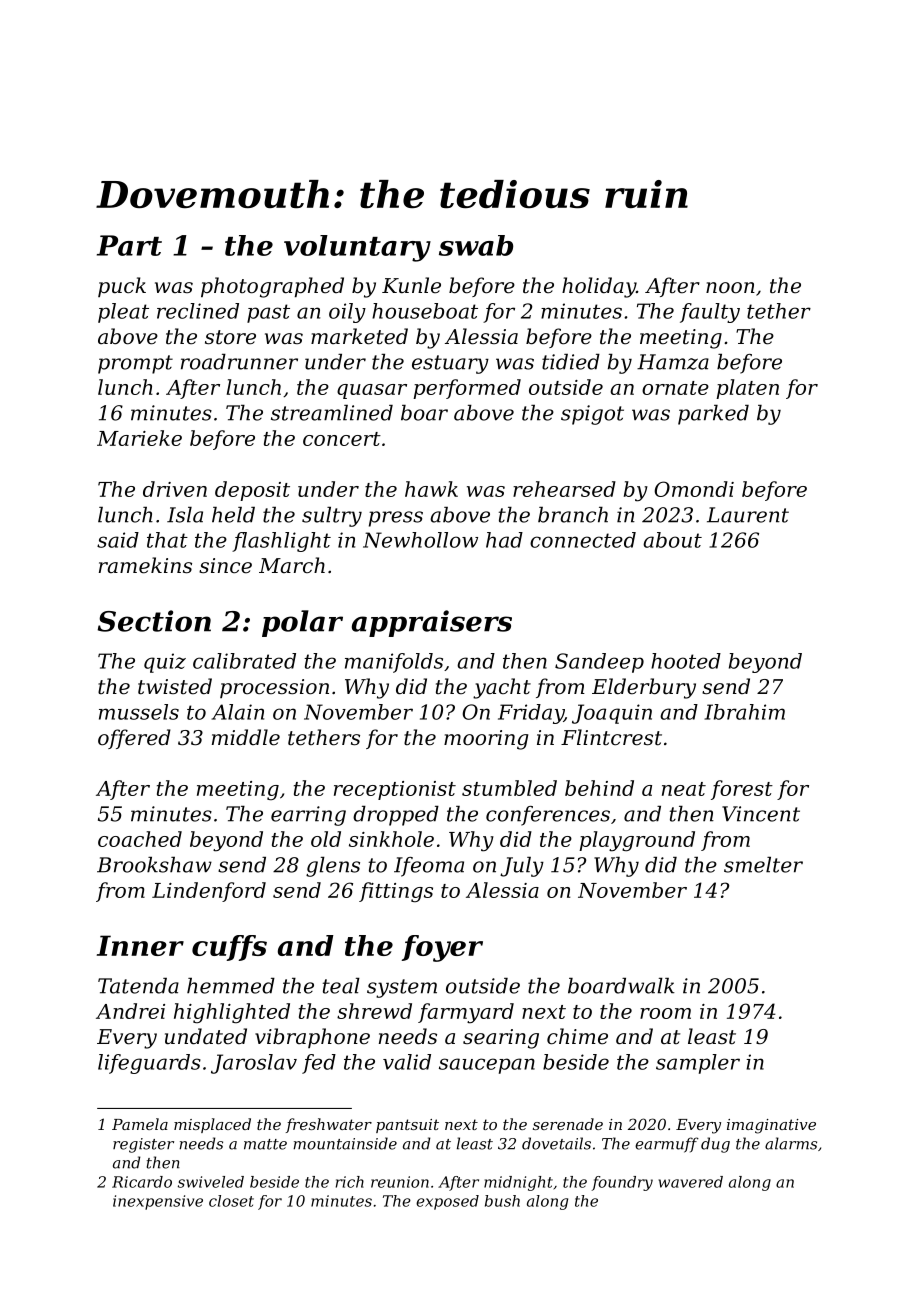 Image resolution: width=924 pixels, height=1311 pixels. I want to click on wavered, so click(691, 1182).
